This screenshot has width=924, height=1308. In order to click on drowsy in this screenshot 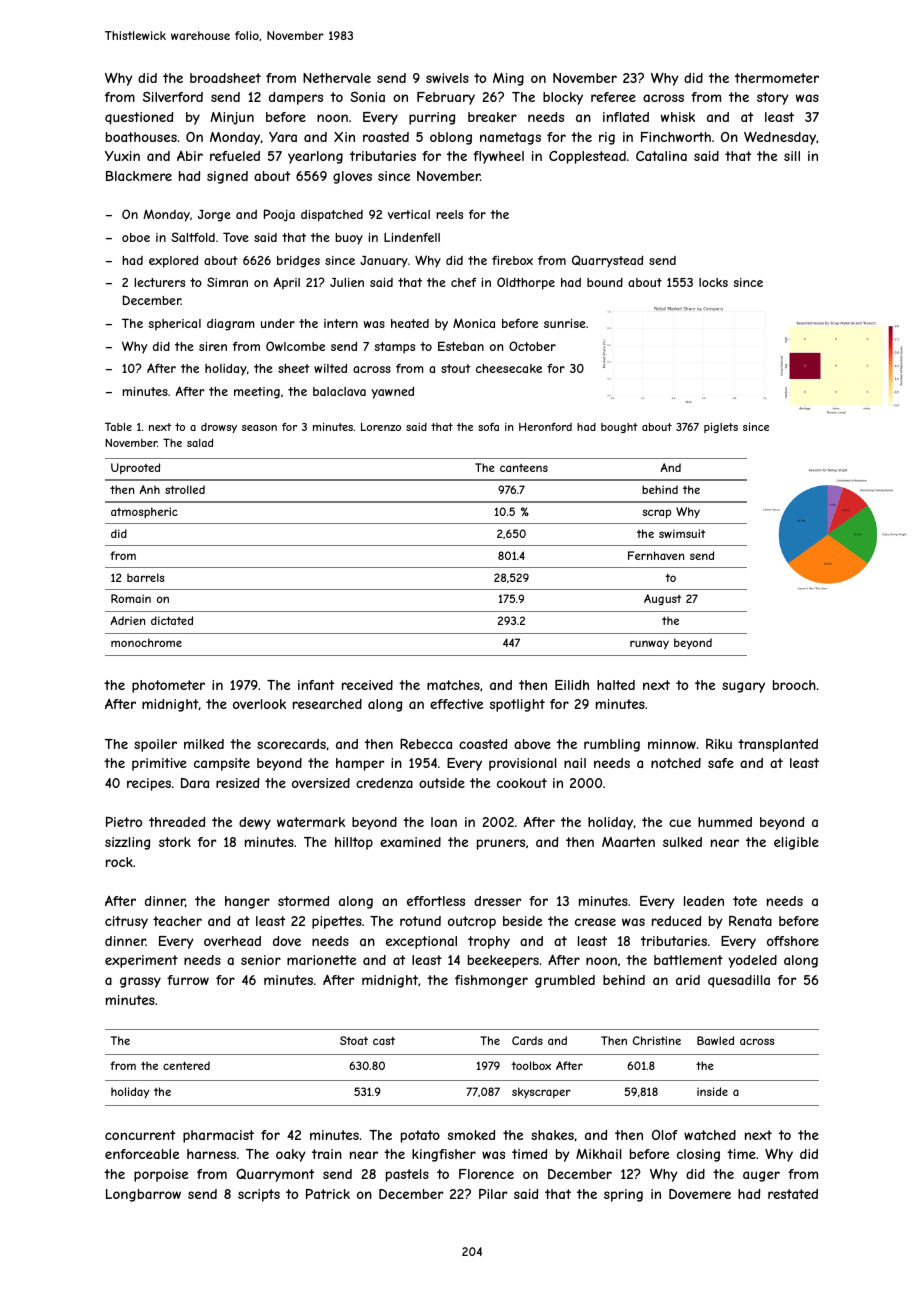, I will do `click(219, 428)`.
